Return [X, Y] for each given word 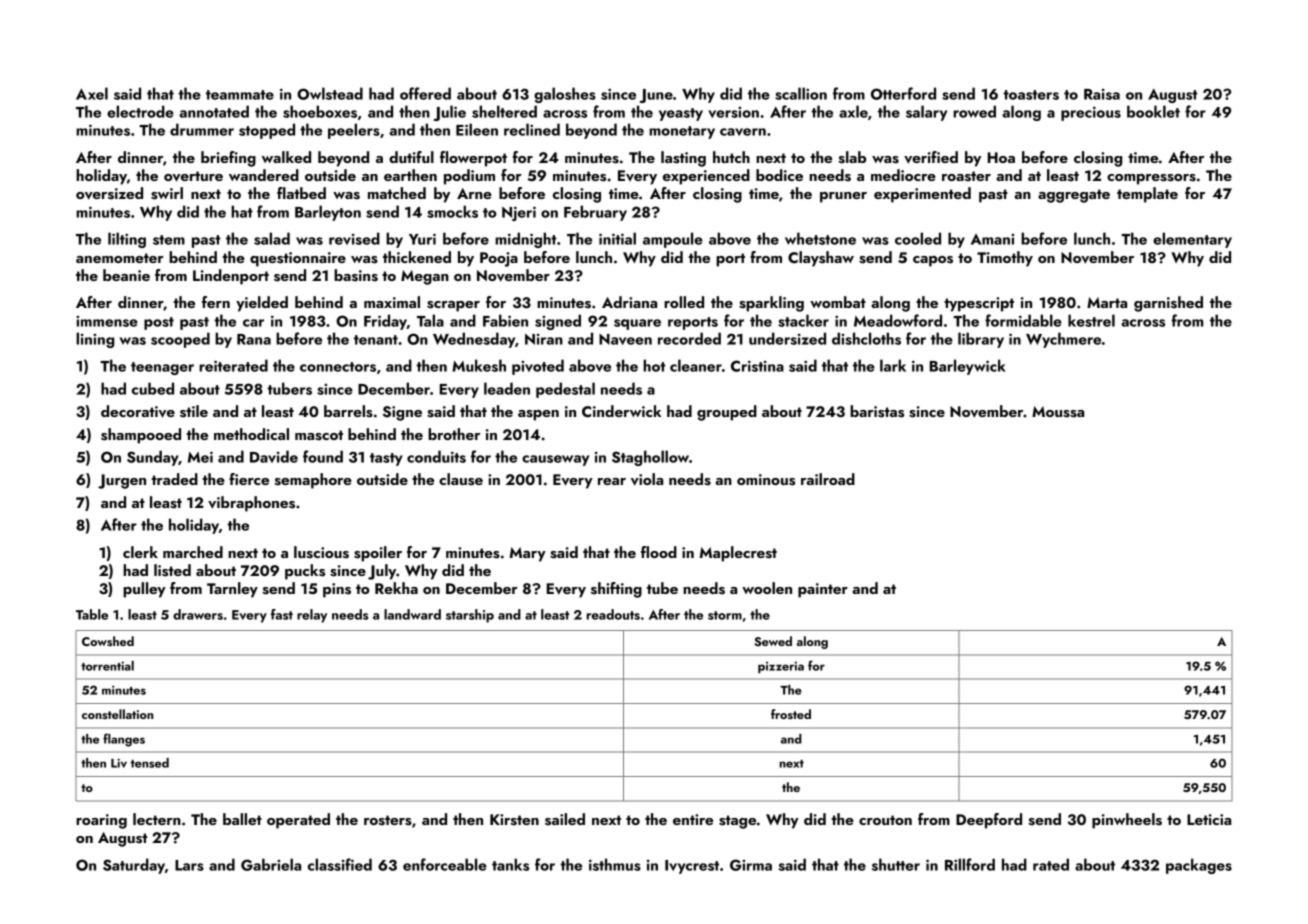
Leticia [1209, 819]
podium [469, 177]
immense [107, 321]
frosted [791, 714]
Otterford [903, 93]
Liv [119, 763]
